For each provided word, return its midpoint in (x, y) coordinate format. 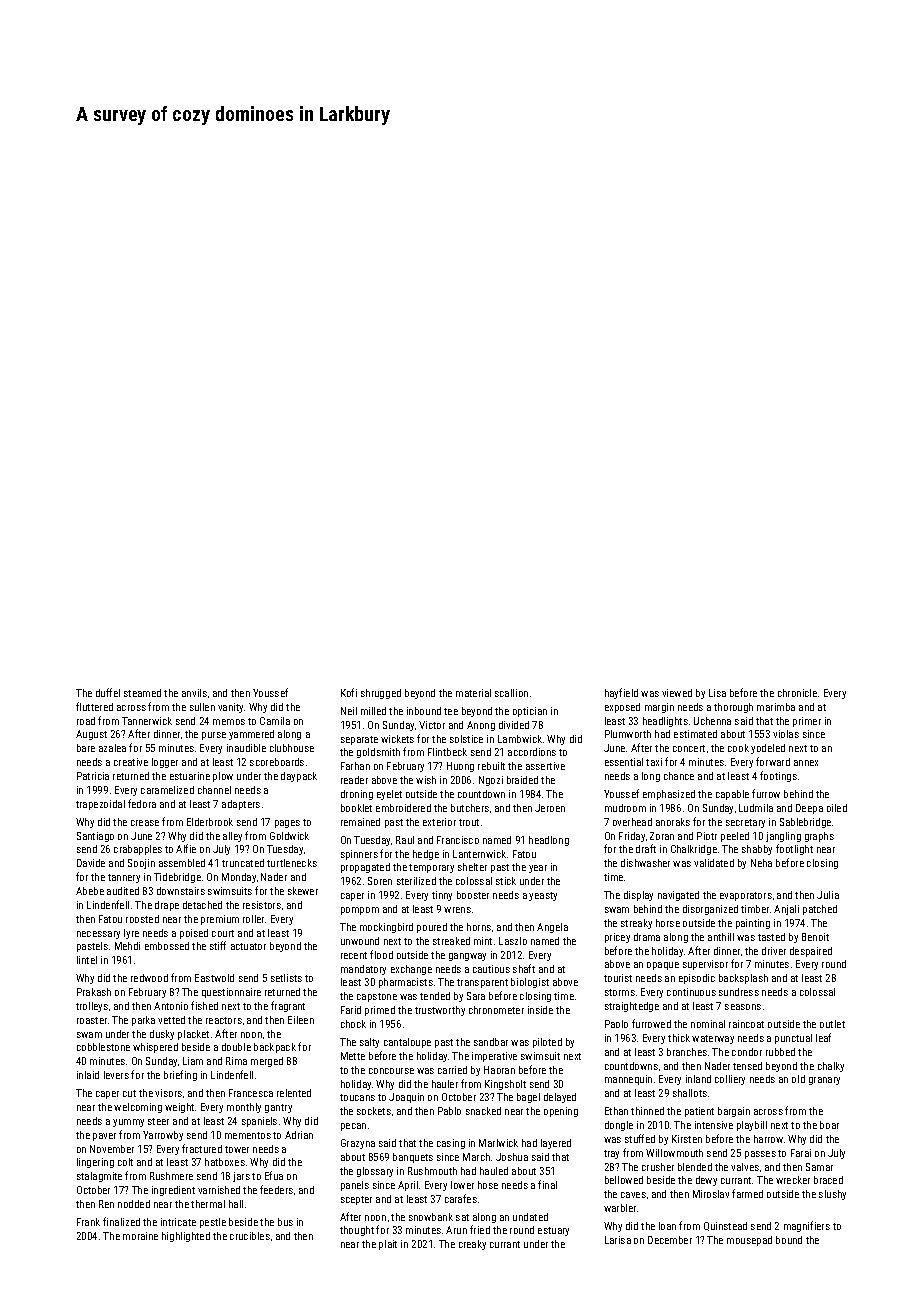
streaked (451, 941)
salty (369, 1043)
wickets (397, 739)
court (223, 933)
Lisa (717, 693)
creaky (472, 1245)
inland (698, 1079)
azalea (112, 748)
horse (668, 923)
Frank (88, 1222)
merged (267, 1062)
